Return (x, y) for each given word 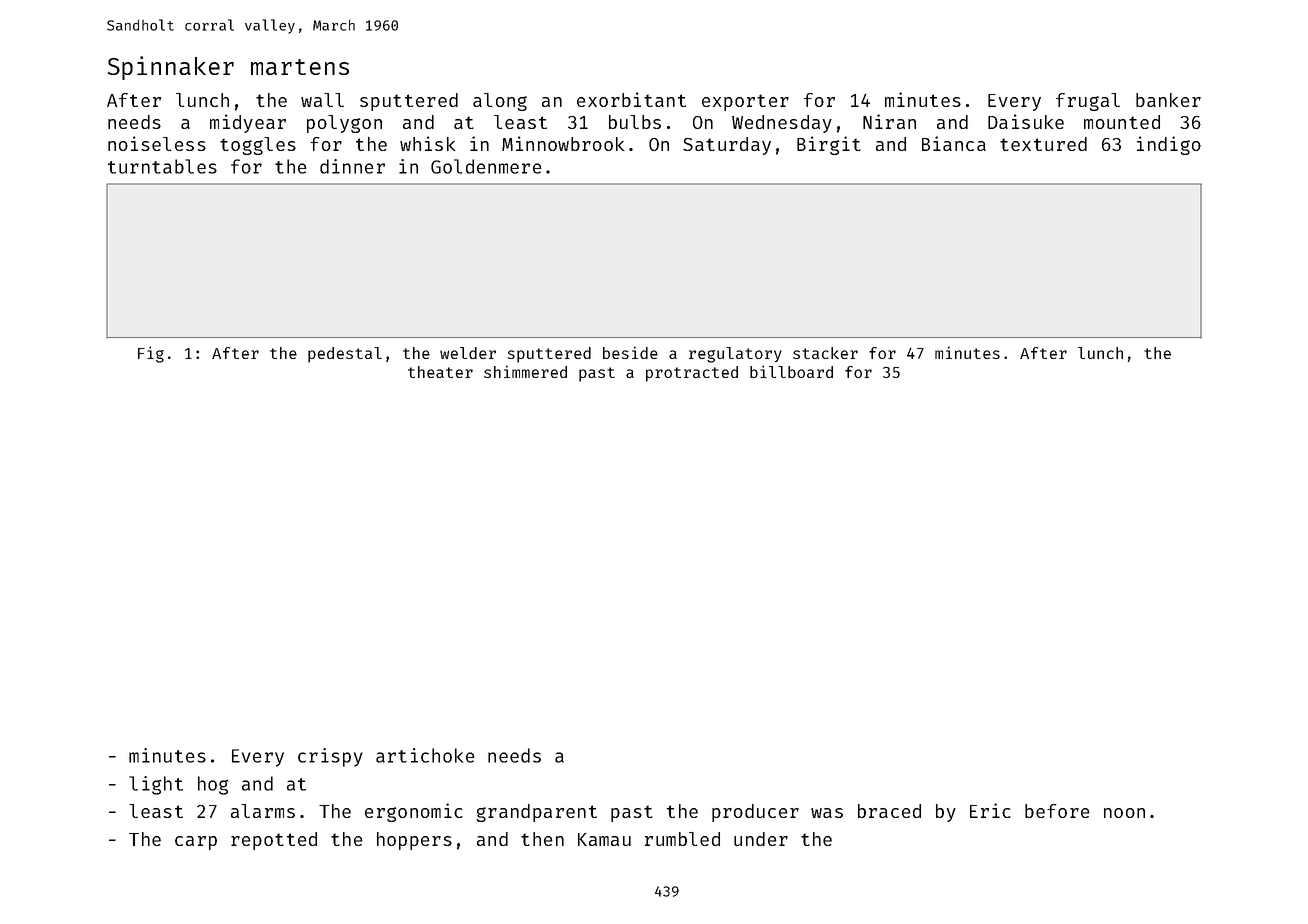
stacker (825, 353)
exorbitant (631, 99)
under (761, 839)
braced (889, 811)
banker (1168, 100)
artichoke (425, 755)
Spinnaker (171, 68)
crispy (330, 757)
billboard (791, 371)
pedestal (345, 355)
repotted (274, 841)
